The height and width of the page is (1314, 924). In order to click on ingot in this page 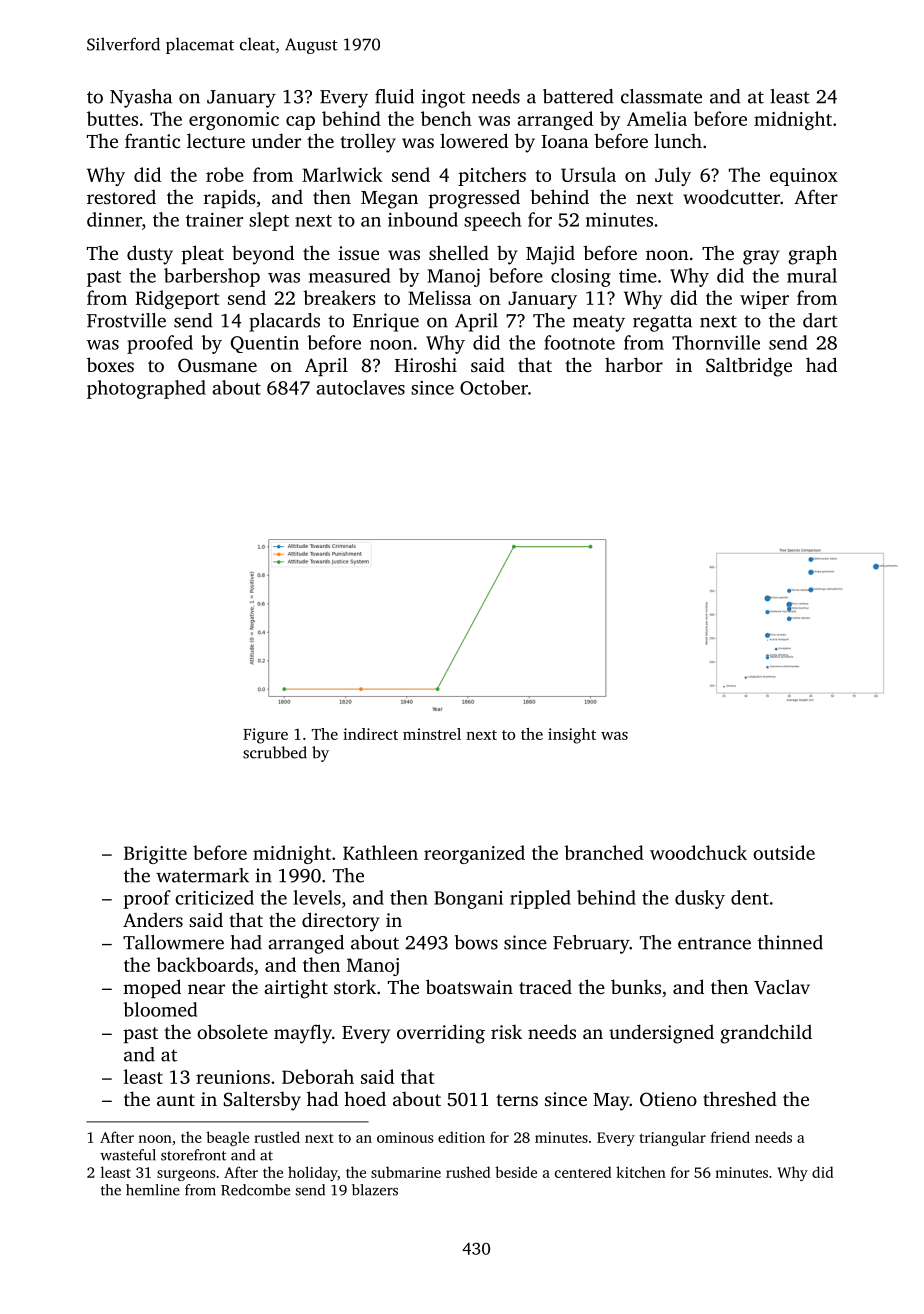, I will do `click(443, 98)`.
